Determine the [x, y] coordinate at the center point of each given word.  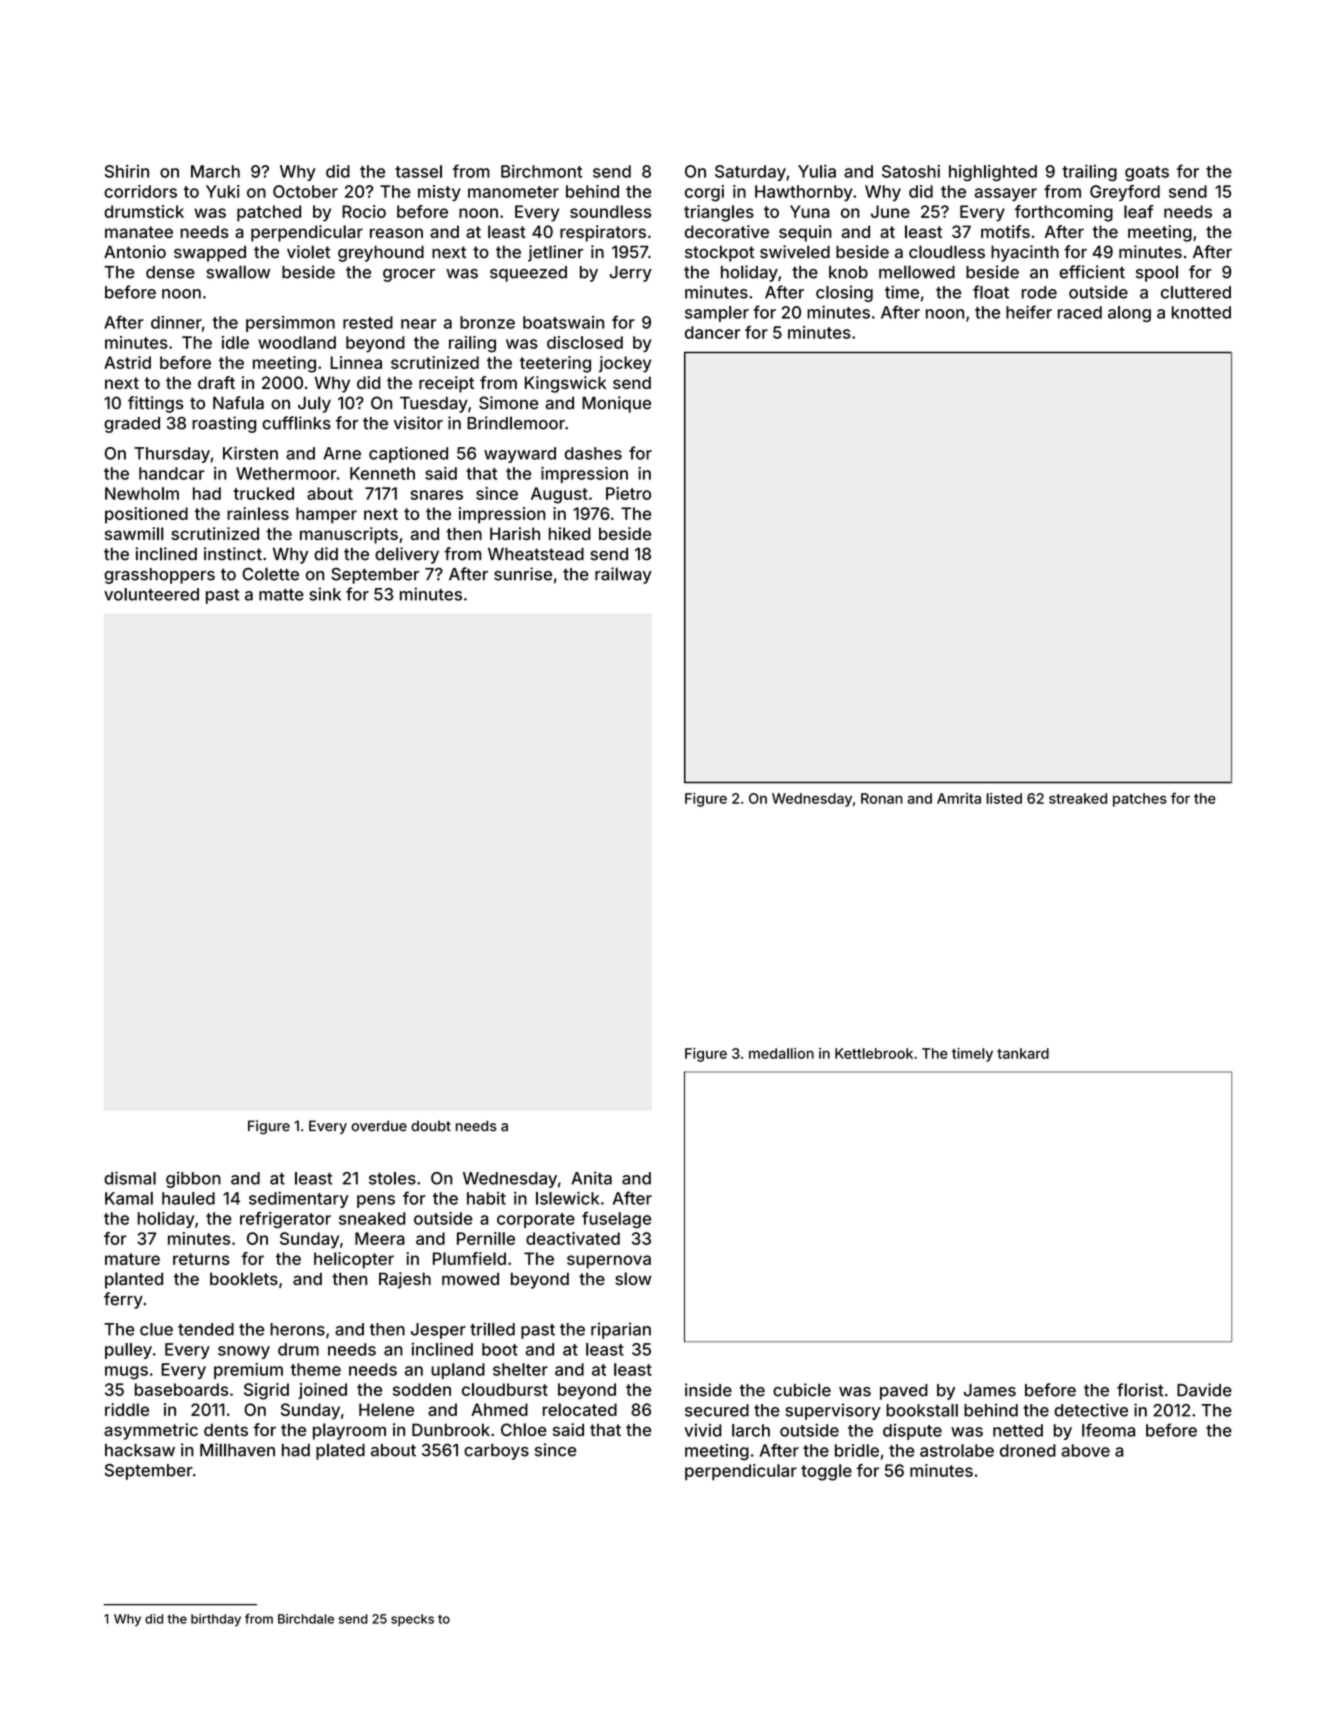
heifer [1029, 312]
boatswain [563, 322]
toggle [826, 1472]
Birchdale [306, 1619]
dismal [130, 1178]
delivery [407, 555]
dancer [712, 332]
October [305, 191]
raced [1080, 312]
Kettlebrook [874, 1053]
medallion [781, 1053]
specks [412, 1620]
